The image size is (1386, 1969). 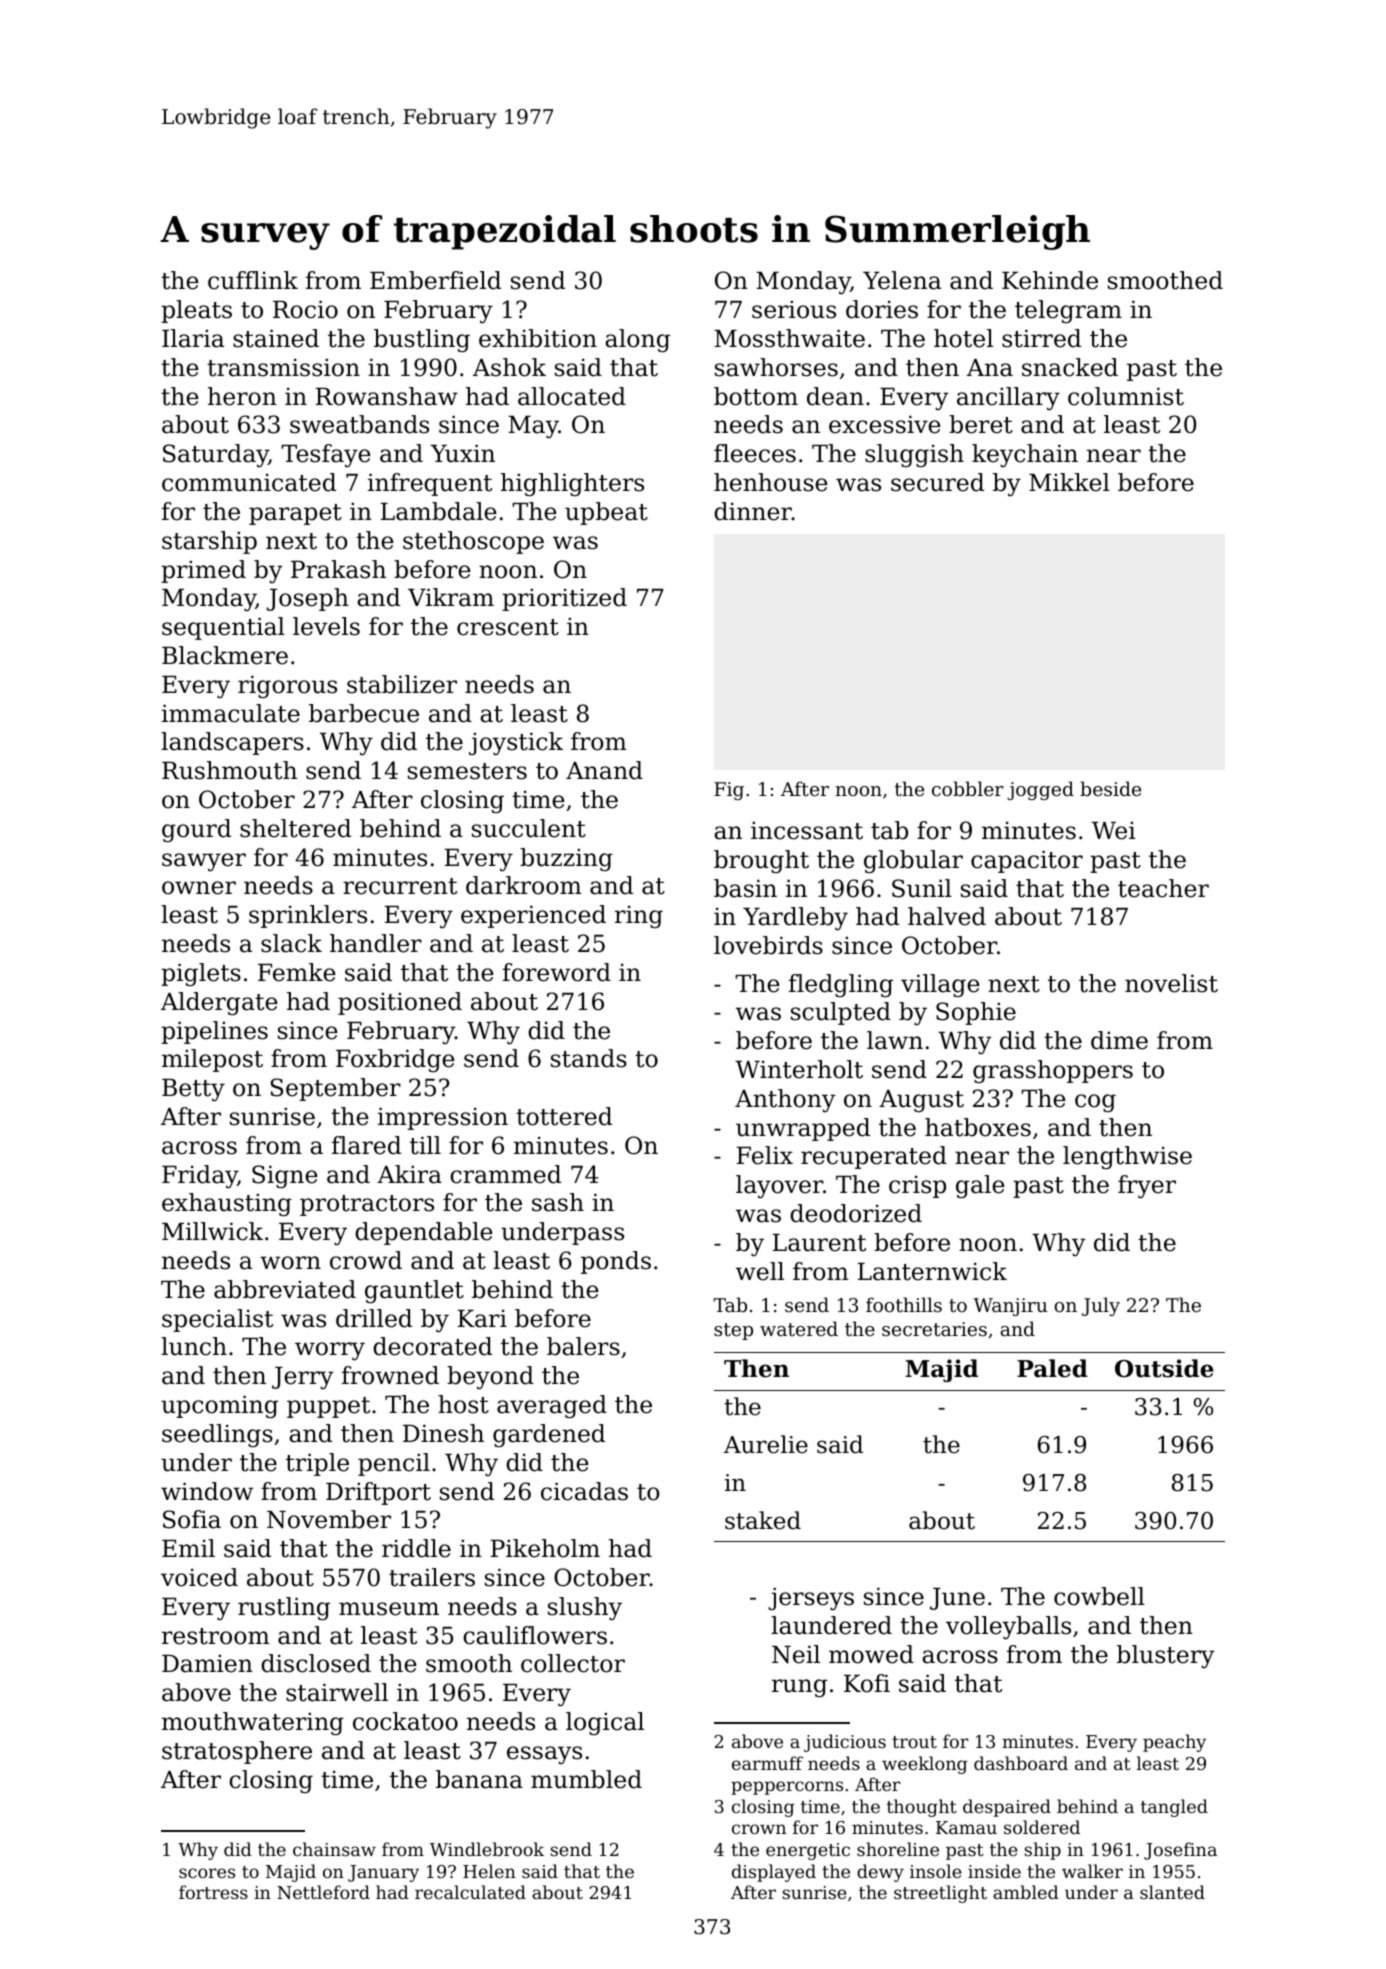 What do you see at coordinates (799, 1328) in the screenshot?
I see `watered` at bounding box center [799, 1328].
